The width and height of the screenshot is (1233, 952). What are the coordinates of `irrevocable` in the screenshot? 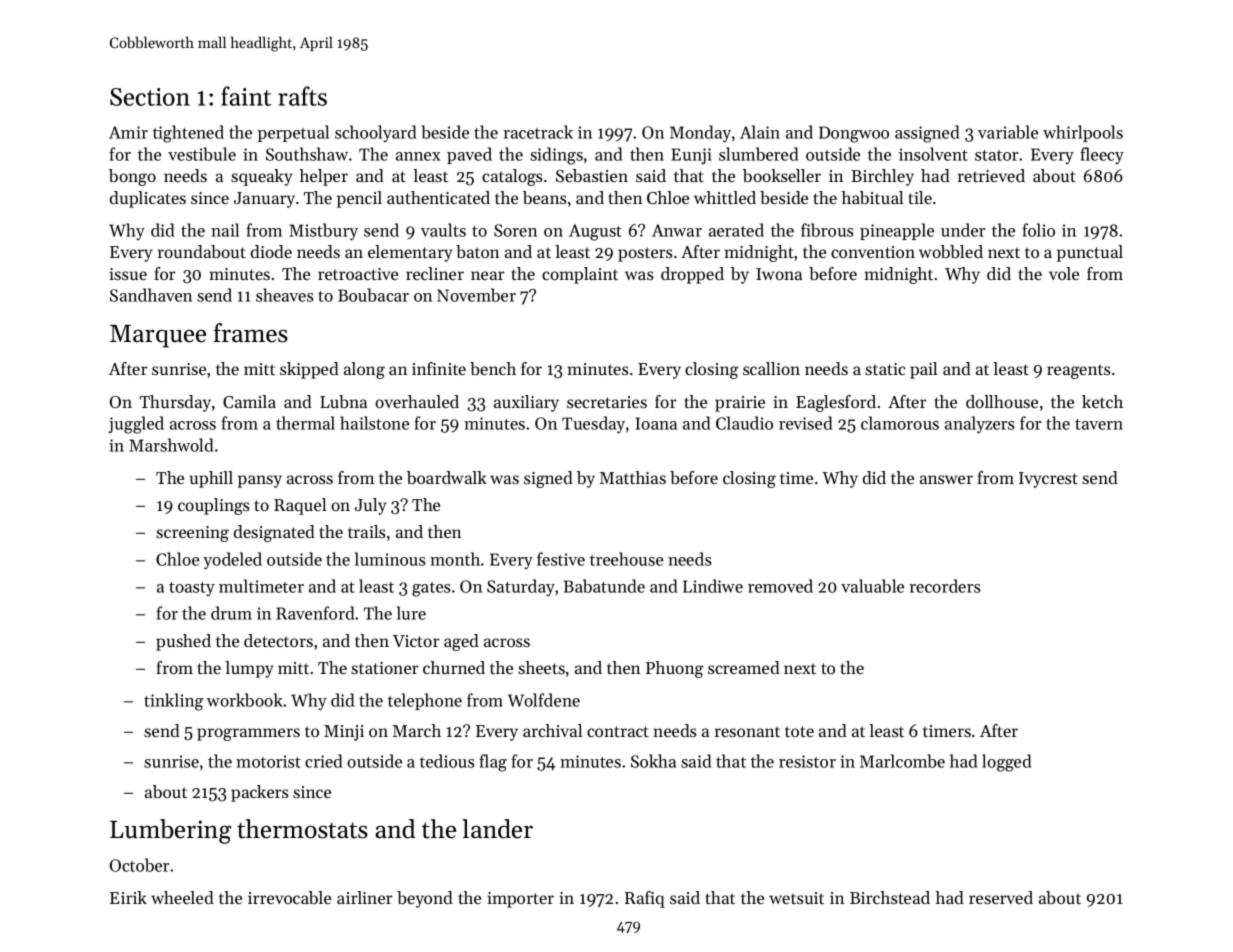 It's located at (289, 897).
